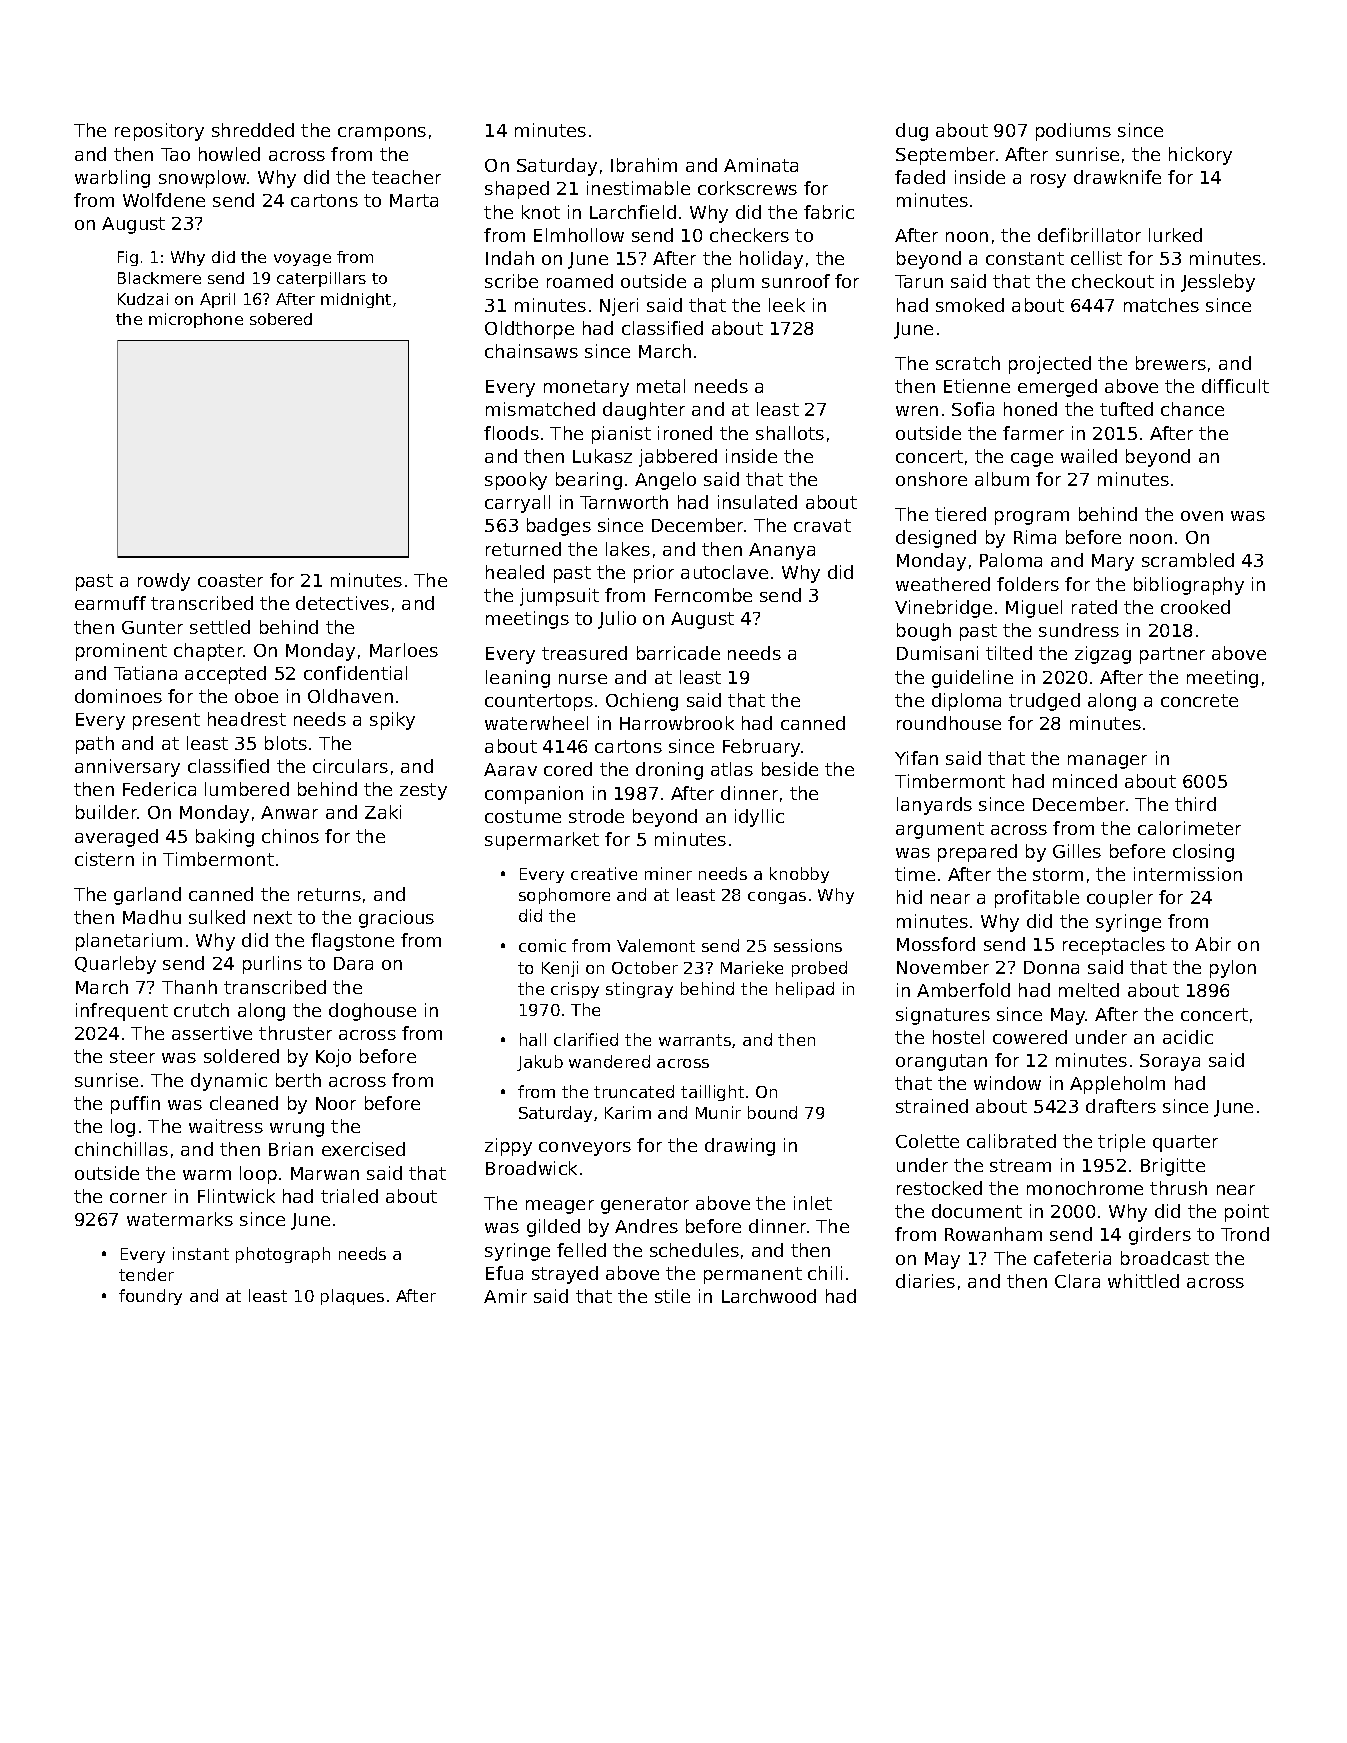  What do you see at coordinates (138, 1198) in the screenshot?
I see `corner` at bounding box center [138, 1198].
